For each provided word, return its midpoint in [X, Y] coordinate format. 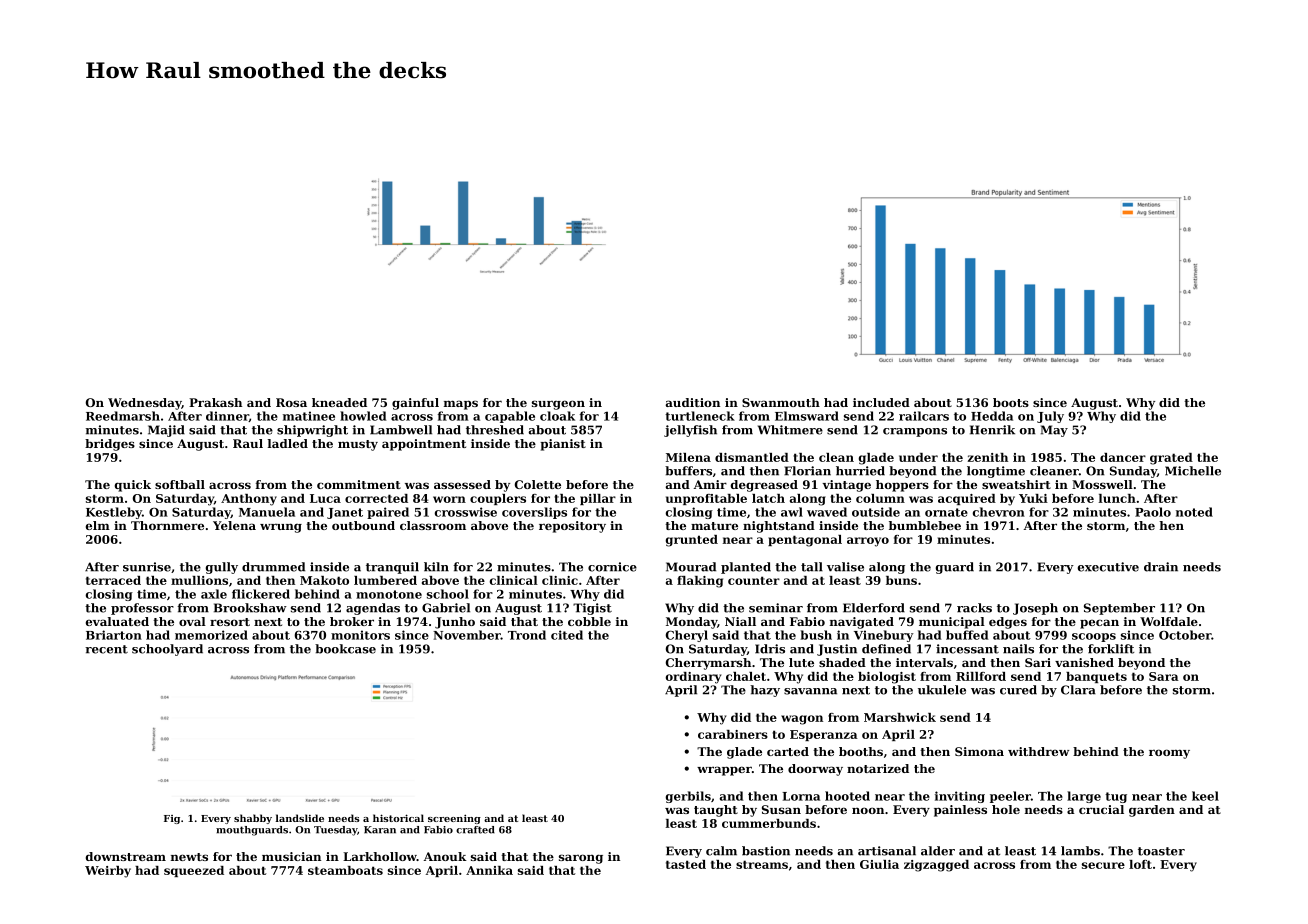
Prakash [215, 402]
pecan [1099, 624]
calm [721, 851]
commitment [359, 484]
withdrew [1038, 751]
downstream [126, 856]
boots [1011, 402]
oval [192, 621]
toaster [1161, 851]
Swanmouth [781, 402]
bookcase [345, 649]
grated [1171, 459]
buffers [688, 471]
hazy [765, 691]
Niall [740, 621]
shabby [253, 819]
